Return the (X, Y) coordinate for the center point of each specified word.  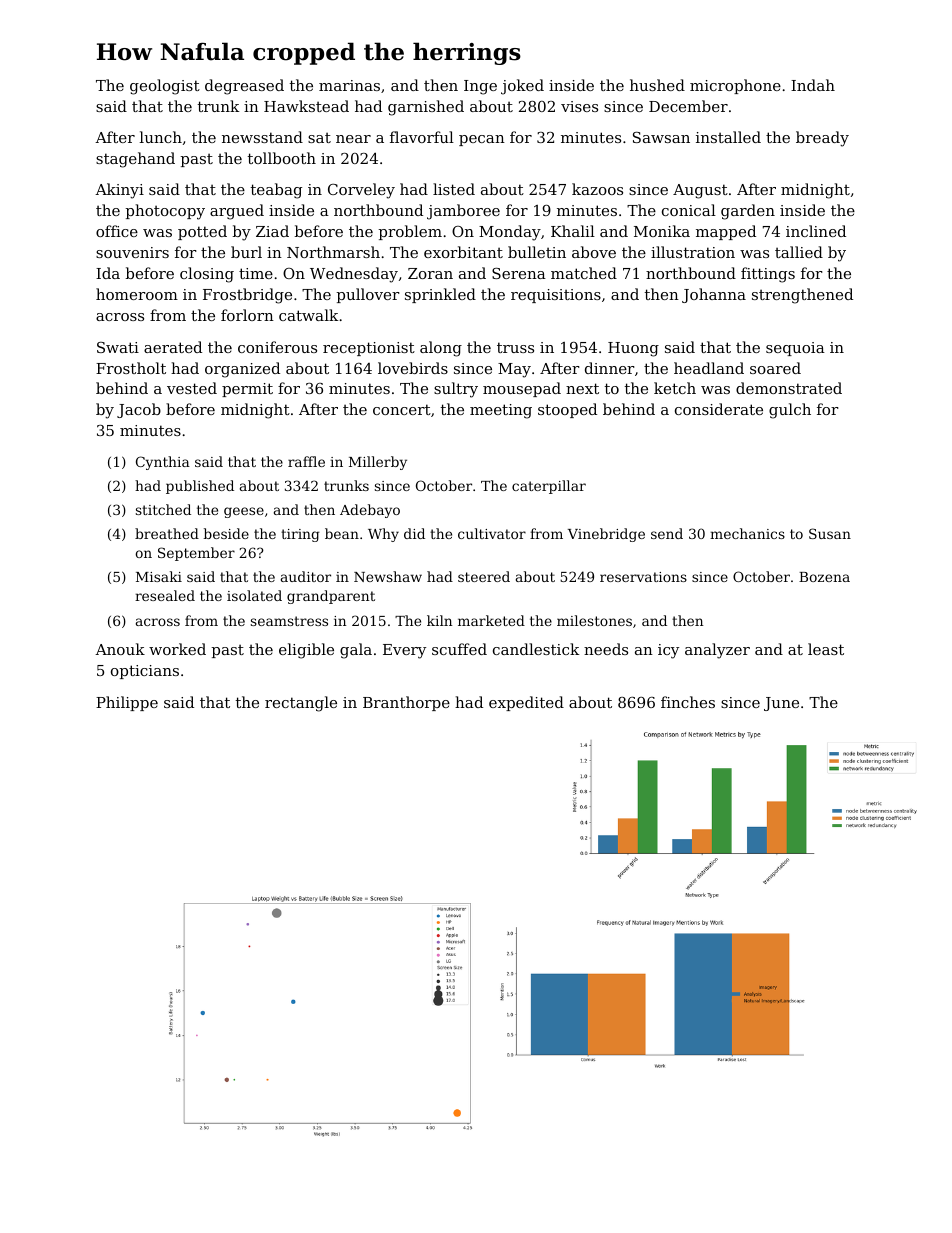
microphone (735, 86)
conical (689, 210)
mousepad (522, 389)
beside (226, 533)
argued (237, 212)
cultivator (492, 533)
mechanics (747, 533)
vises (579, 106)
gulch (790, 411)
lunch (161, 137)
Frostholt (131, 368)
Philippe (127, 703)
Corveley (361, 191)
